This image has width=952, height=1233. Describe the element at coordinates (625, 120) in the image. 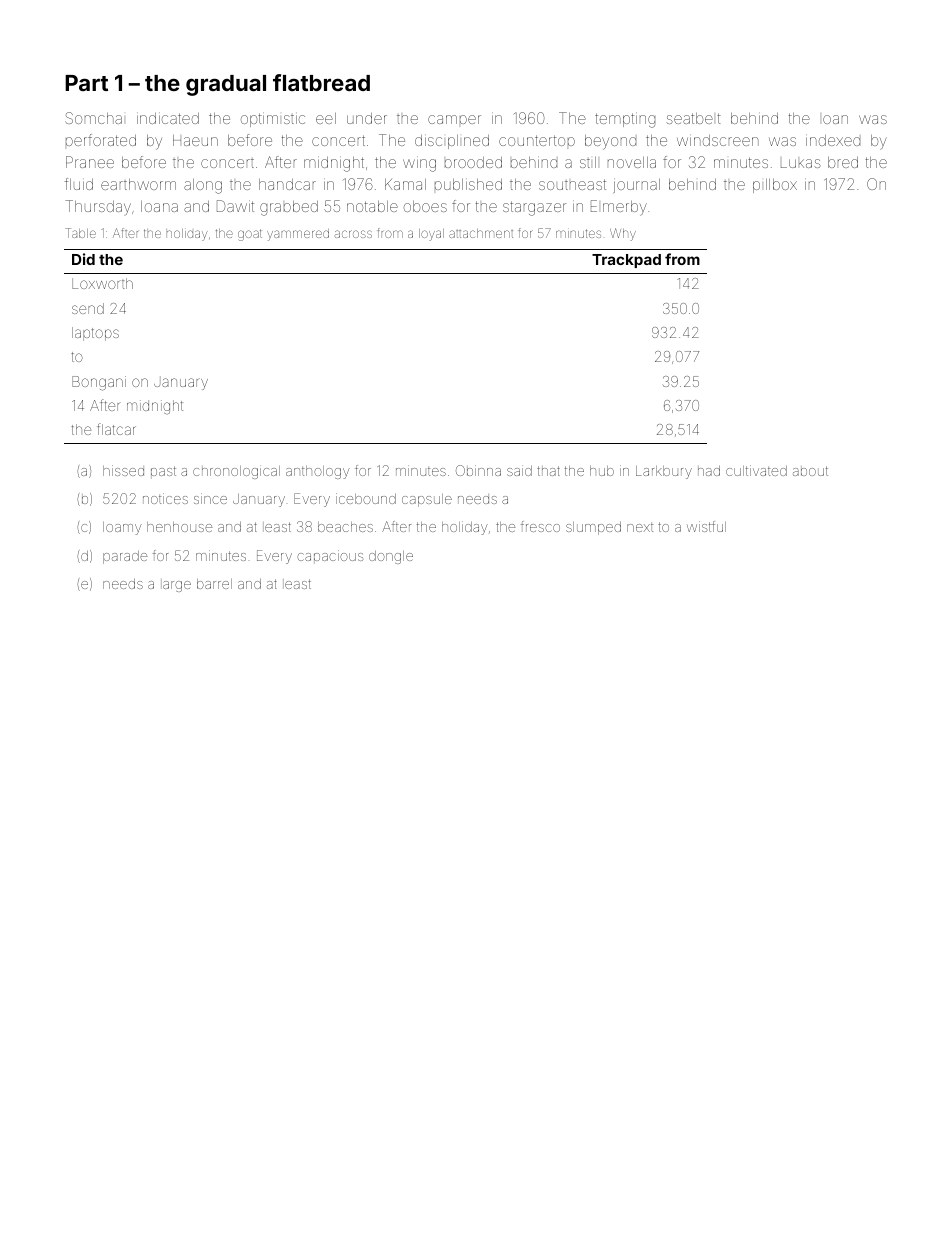

I see `tempting` at that location.
